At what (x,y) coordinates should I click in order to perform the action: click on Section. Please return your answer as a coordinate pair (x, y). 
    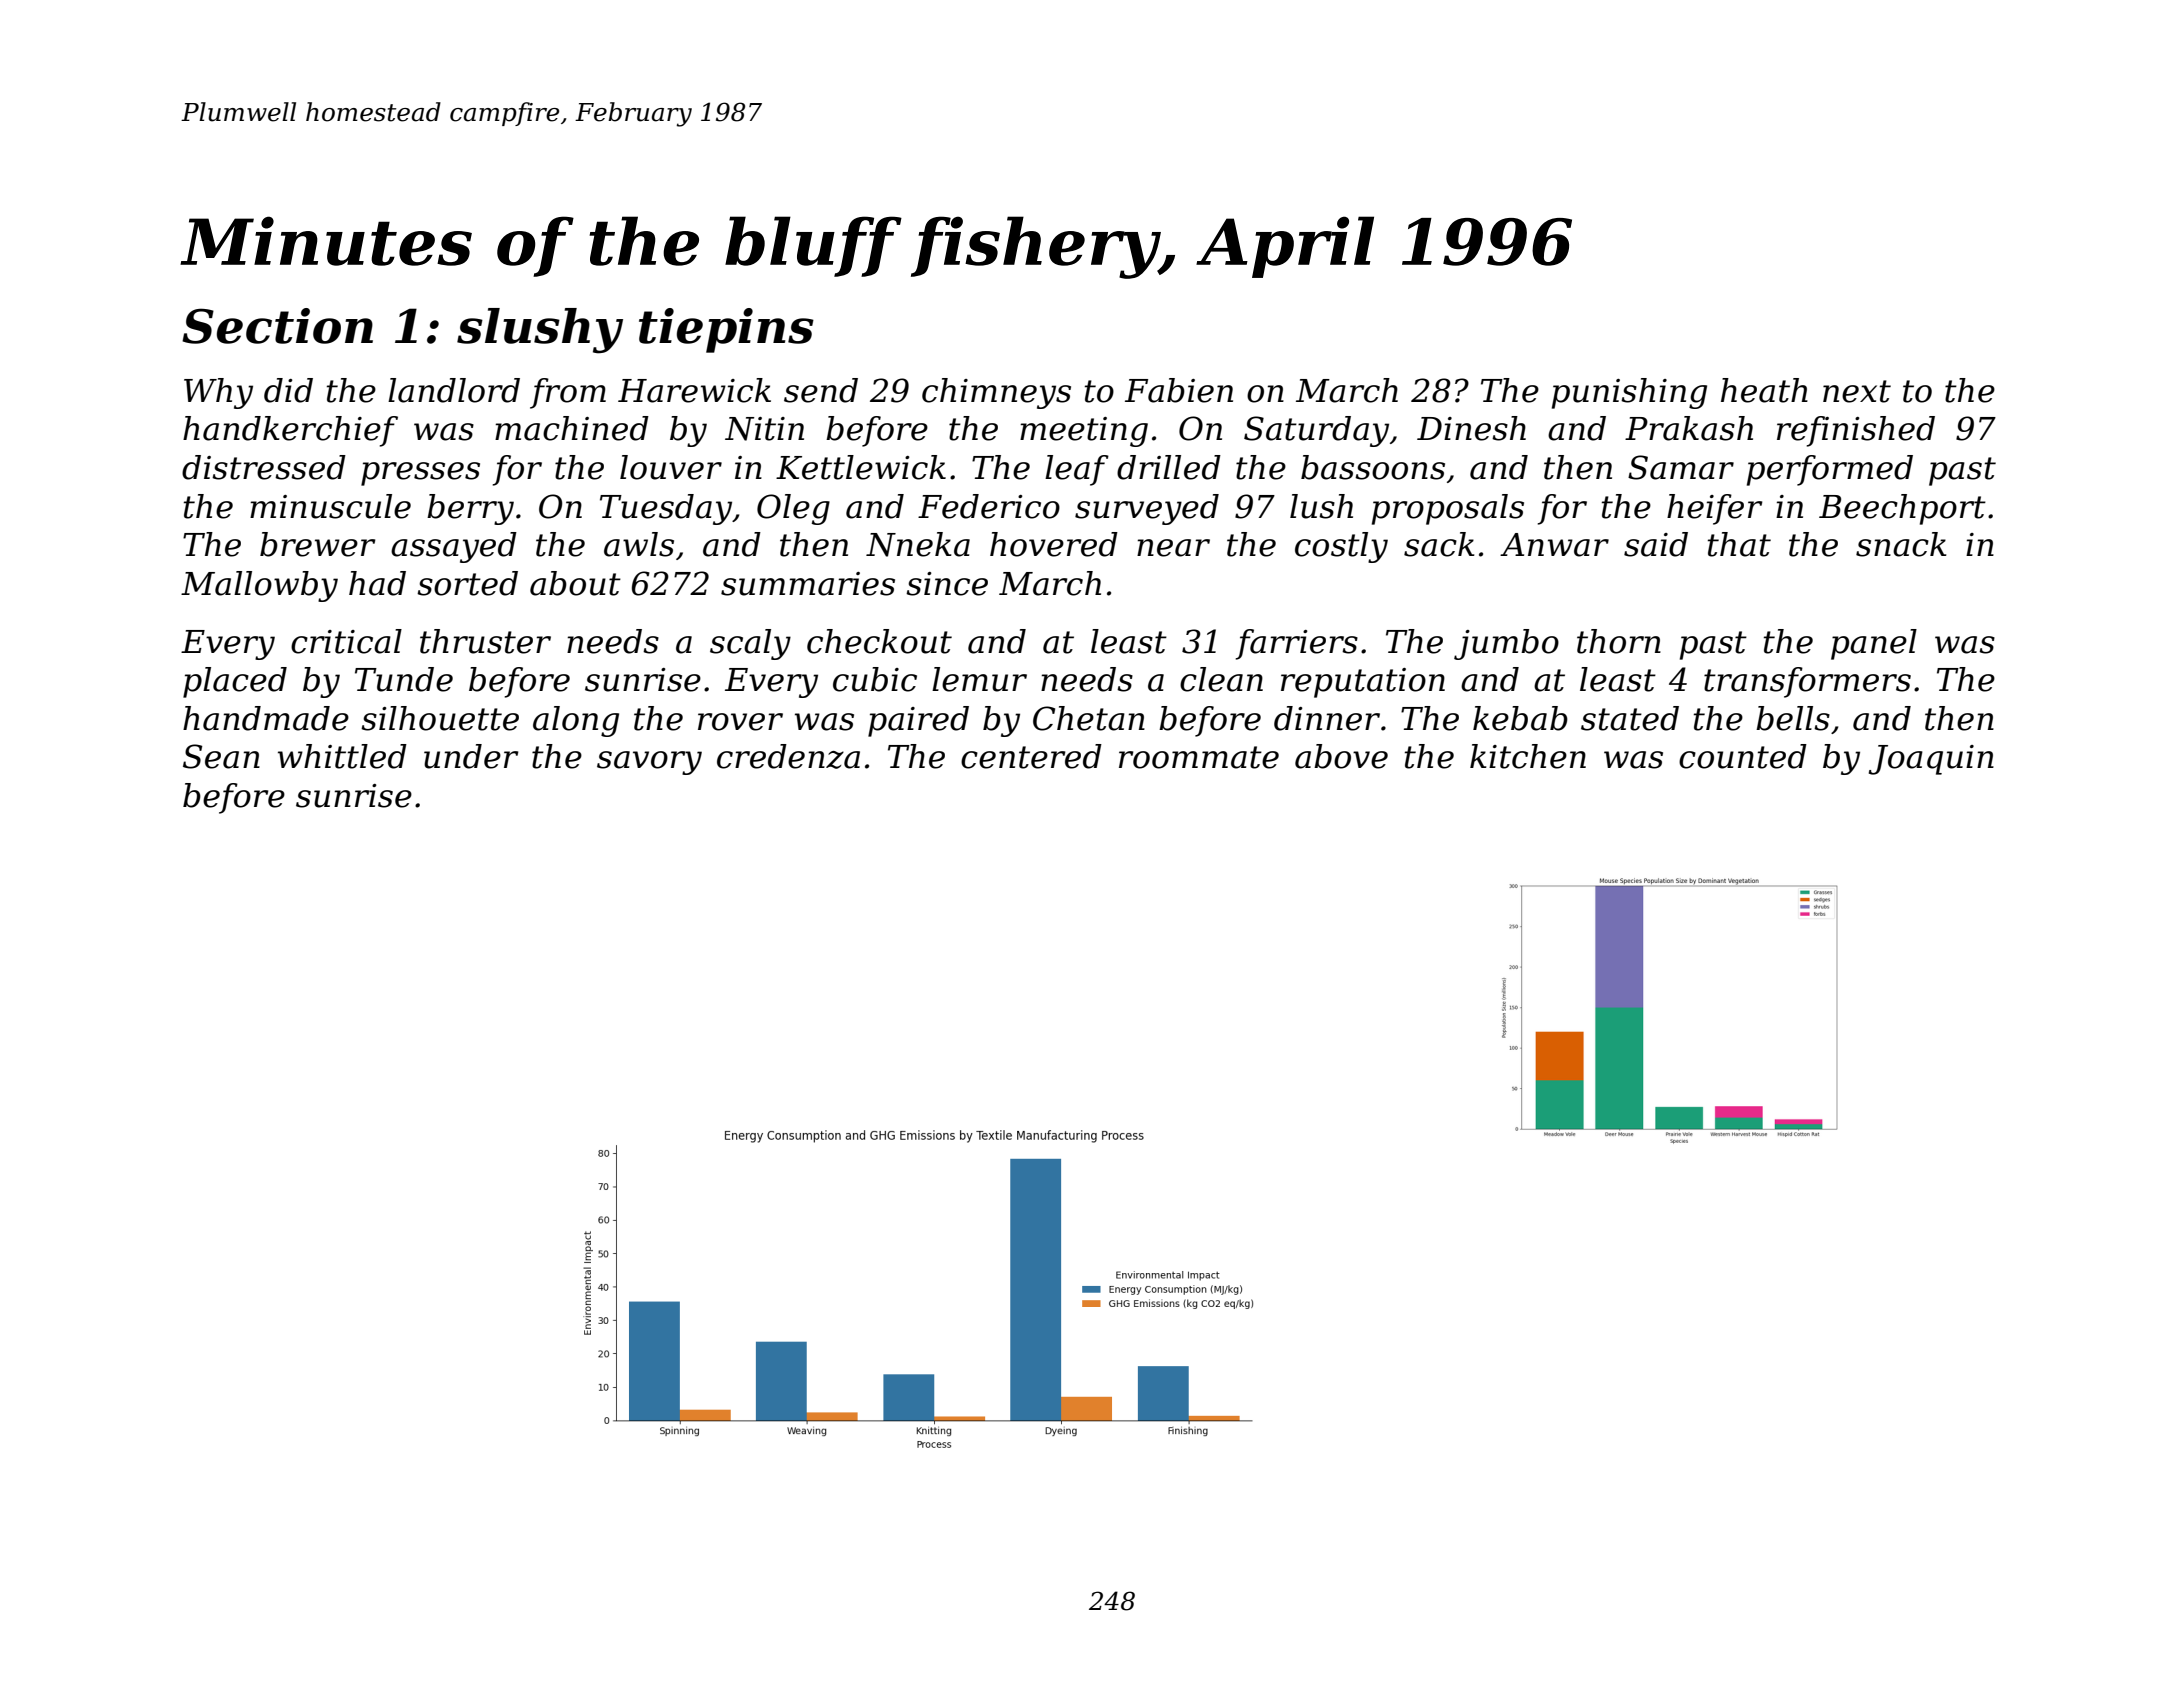
    Looking at the image, I should click on (277, 326).
